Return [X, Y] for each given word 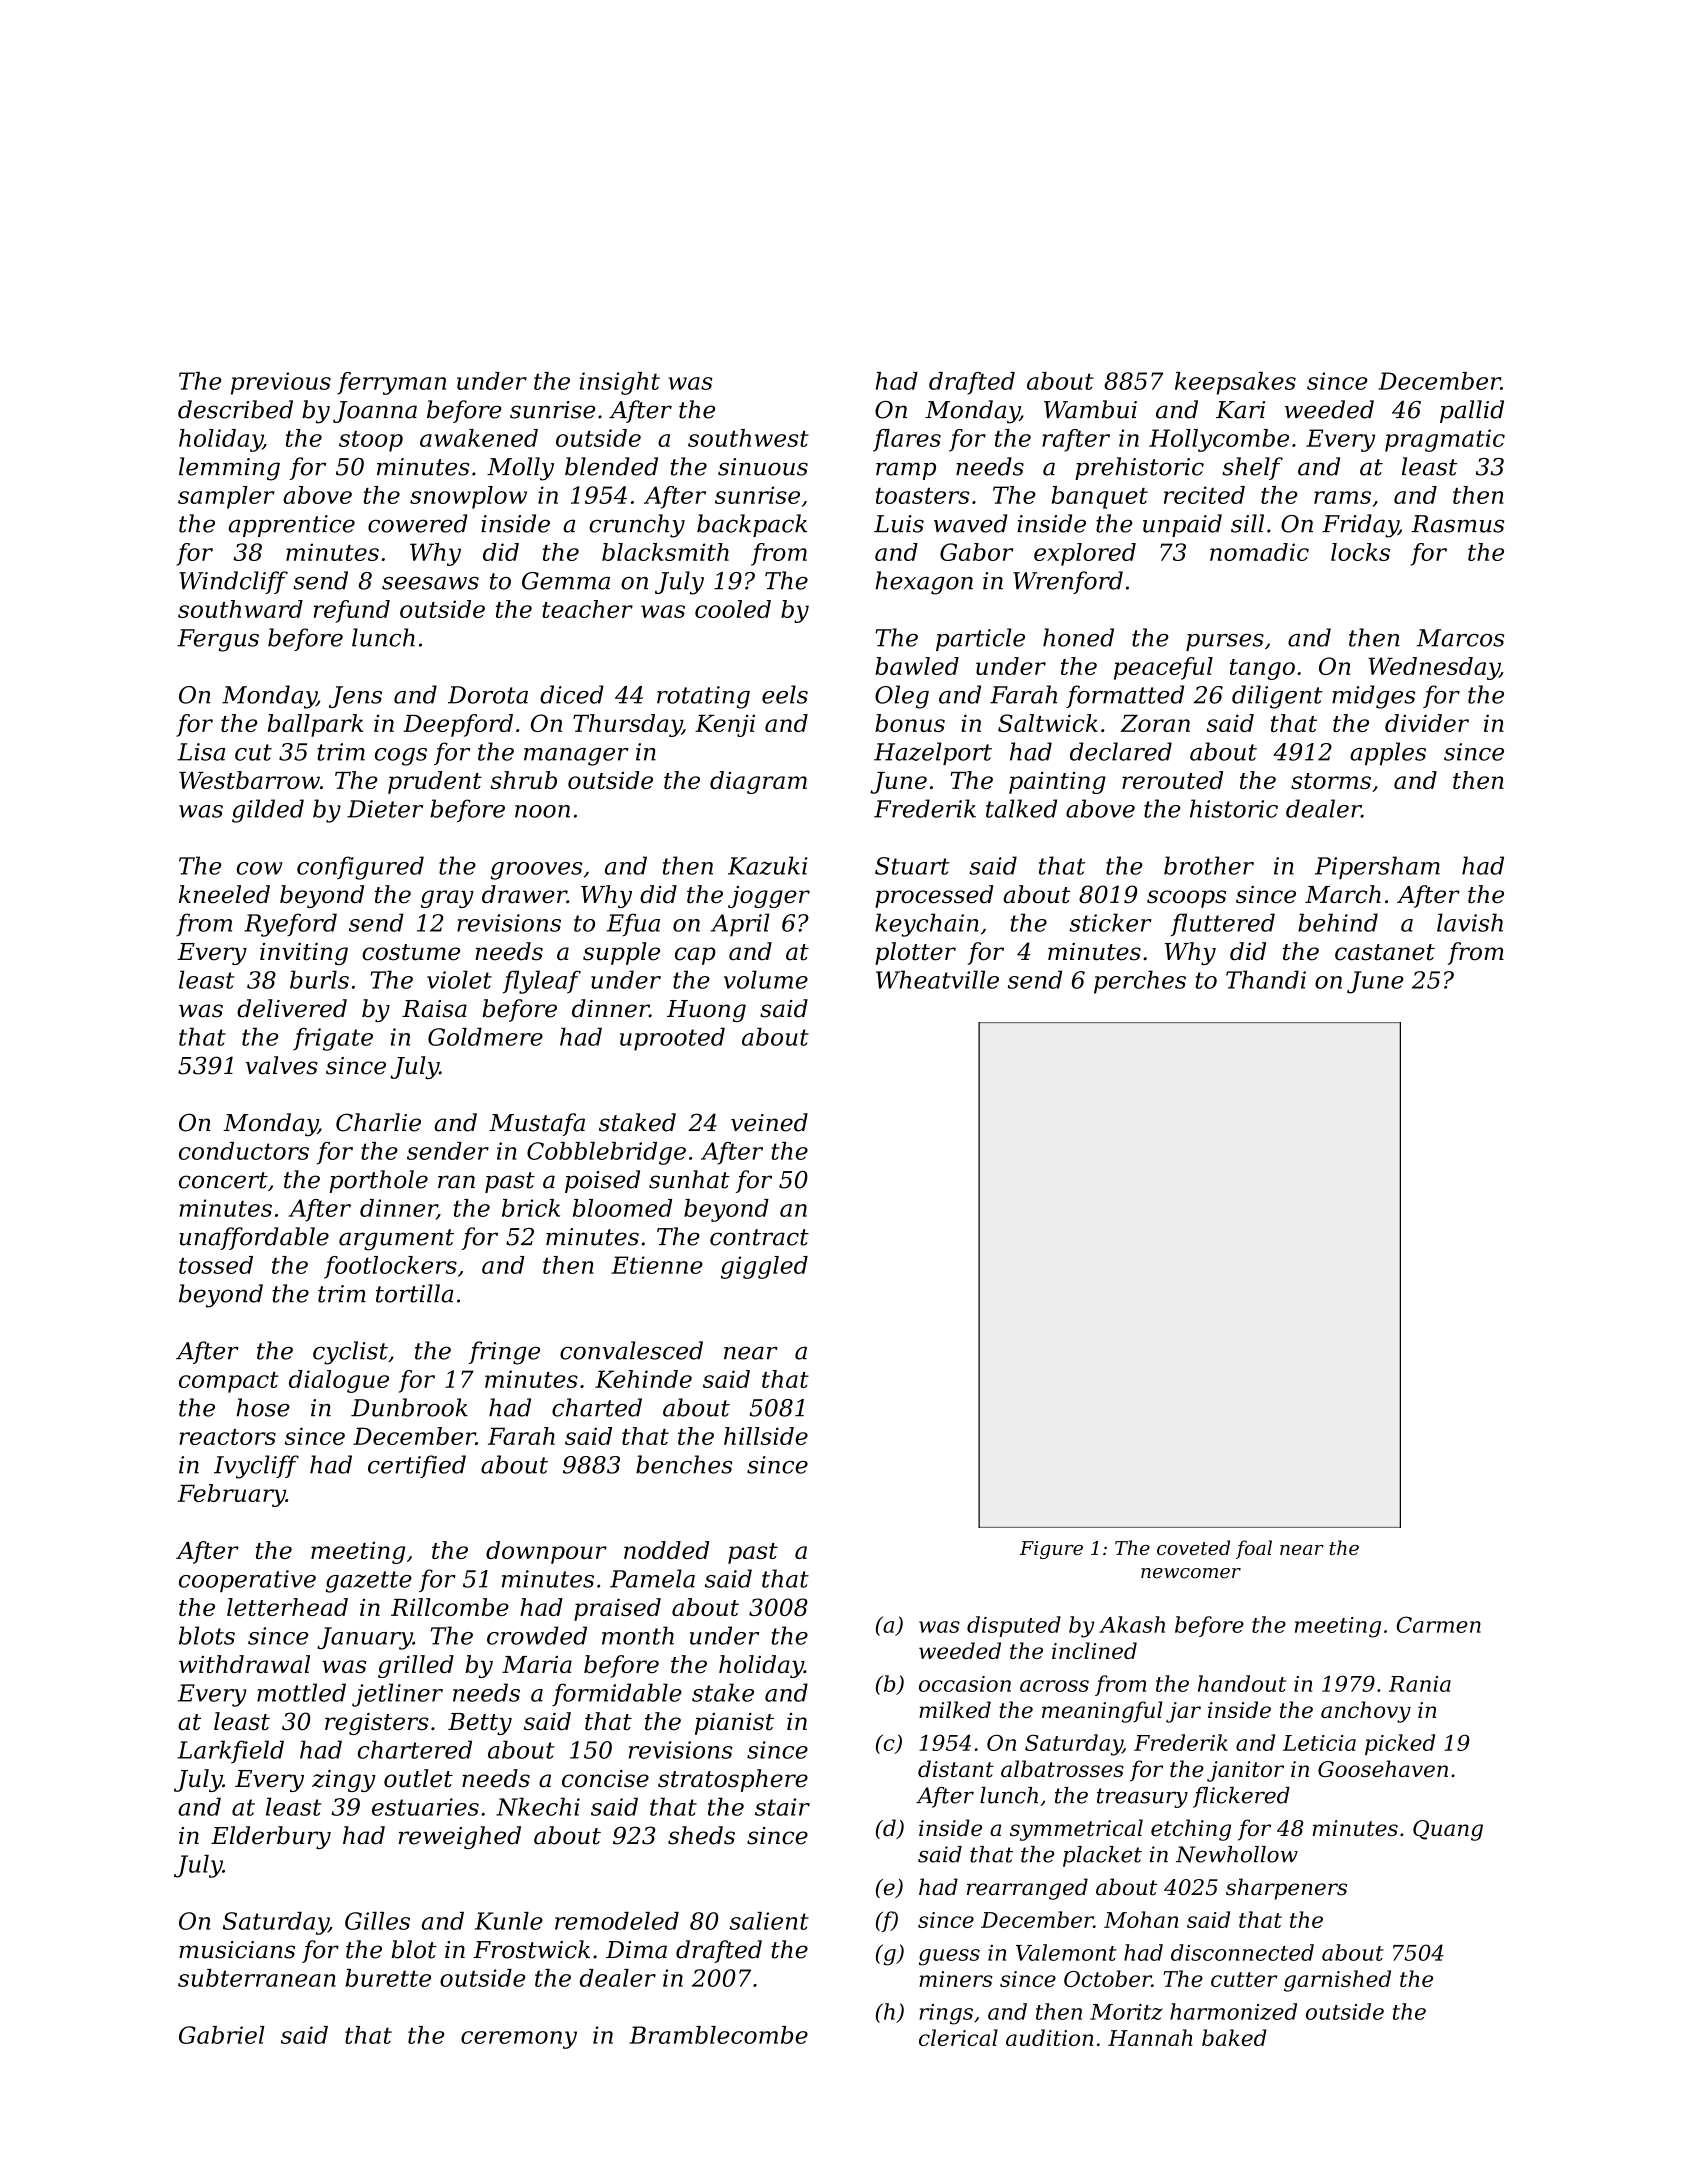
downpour [546, 1552]
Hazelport [933, 753]
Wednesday [1434, 668]
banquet [1100, 497]
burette [388, 1978]
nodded [666, 1550]
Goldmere [485, 1037]
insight [620, 383]
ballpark [315, 725]
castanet [1385, 952]
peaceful [1163, 668]
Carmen [1438, 1624]
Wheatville [937, 979]
